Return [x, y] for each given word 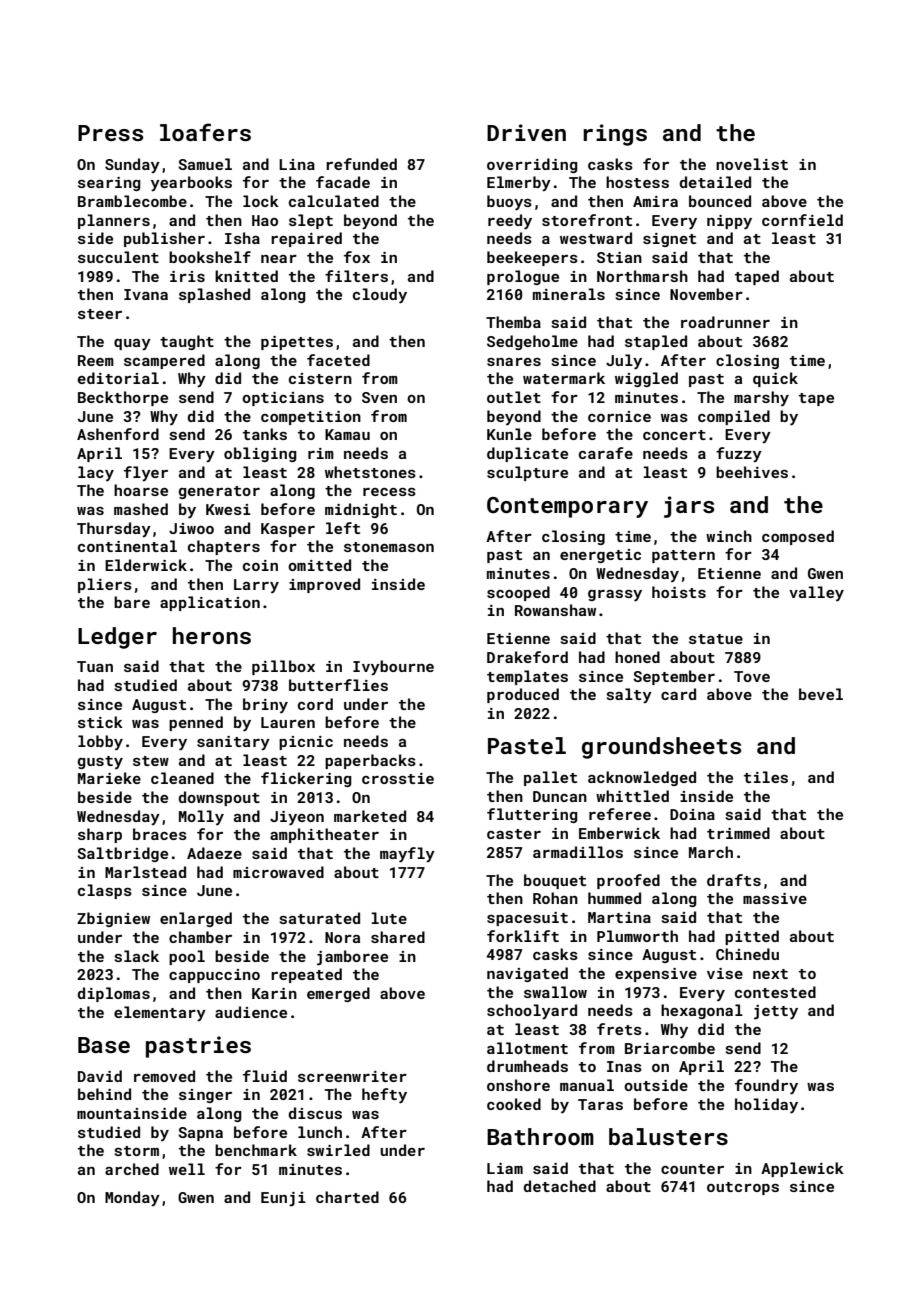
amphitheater [324, 835]
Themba [513, 322]
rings [615, 135]
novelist [752, 164]
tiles [766, 777]
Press [111, 133]
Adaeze [214, 853]
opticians [283, 399]
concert [674, 435]
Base [104, 1045]
